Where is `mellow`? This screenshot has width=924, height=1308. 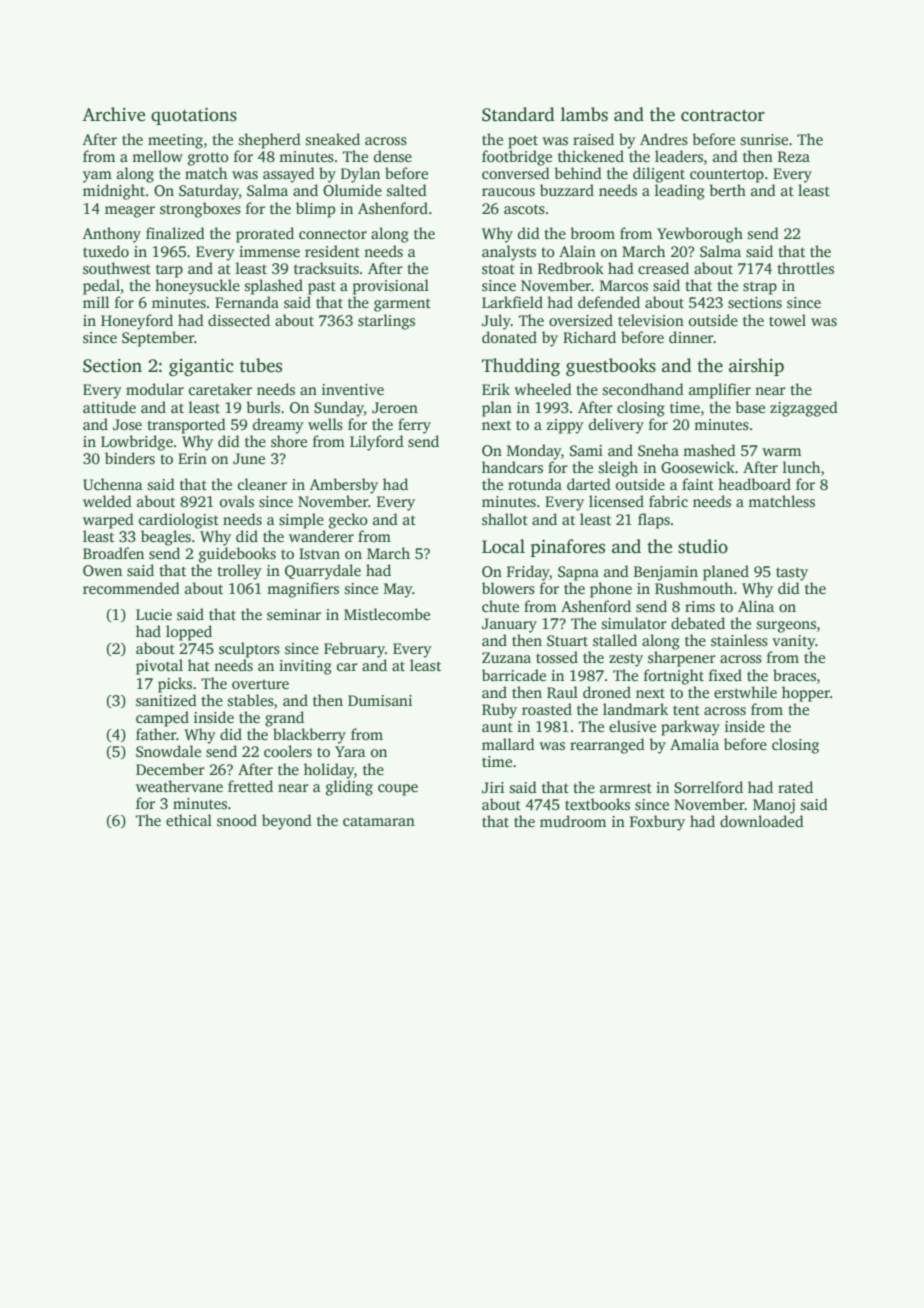 mellow is located at coordinates (157, 156).
